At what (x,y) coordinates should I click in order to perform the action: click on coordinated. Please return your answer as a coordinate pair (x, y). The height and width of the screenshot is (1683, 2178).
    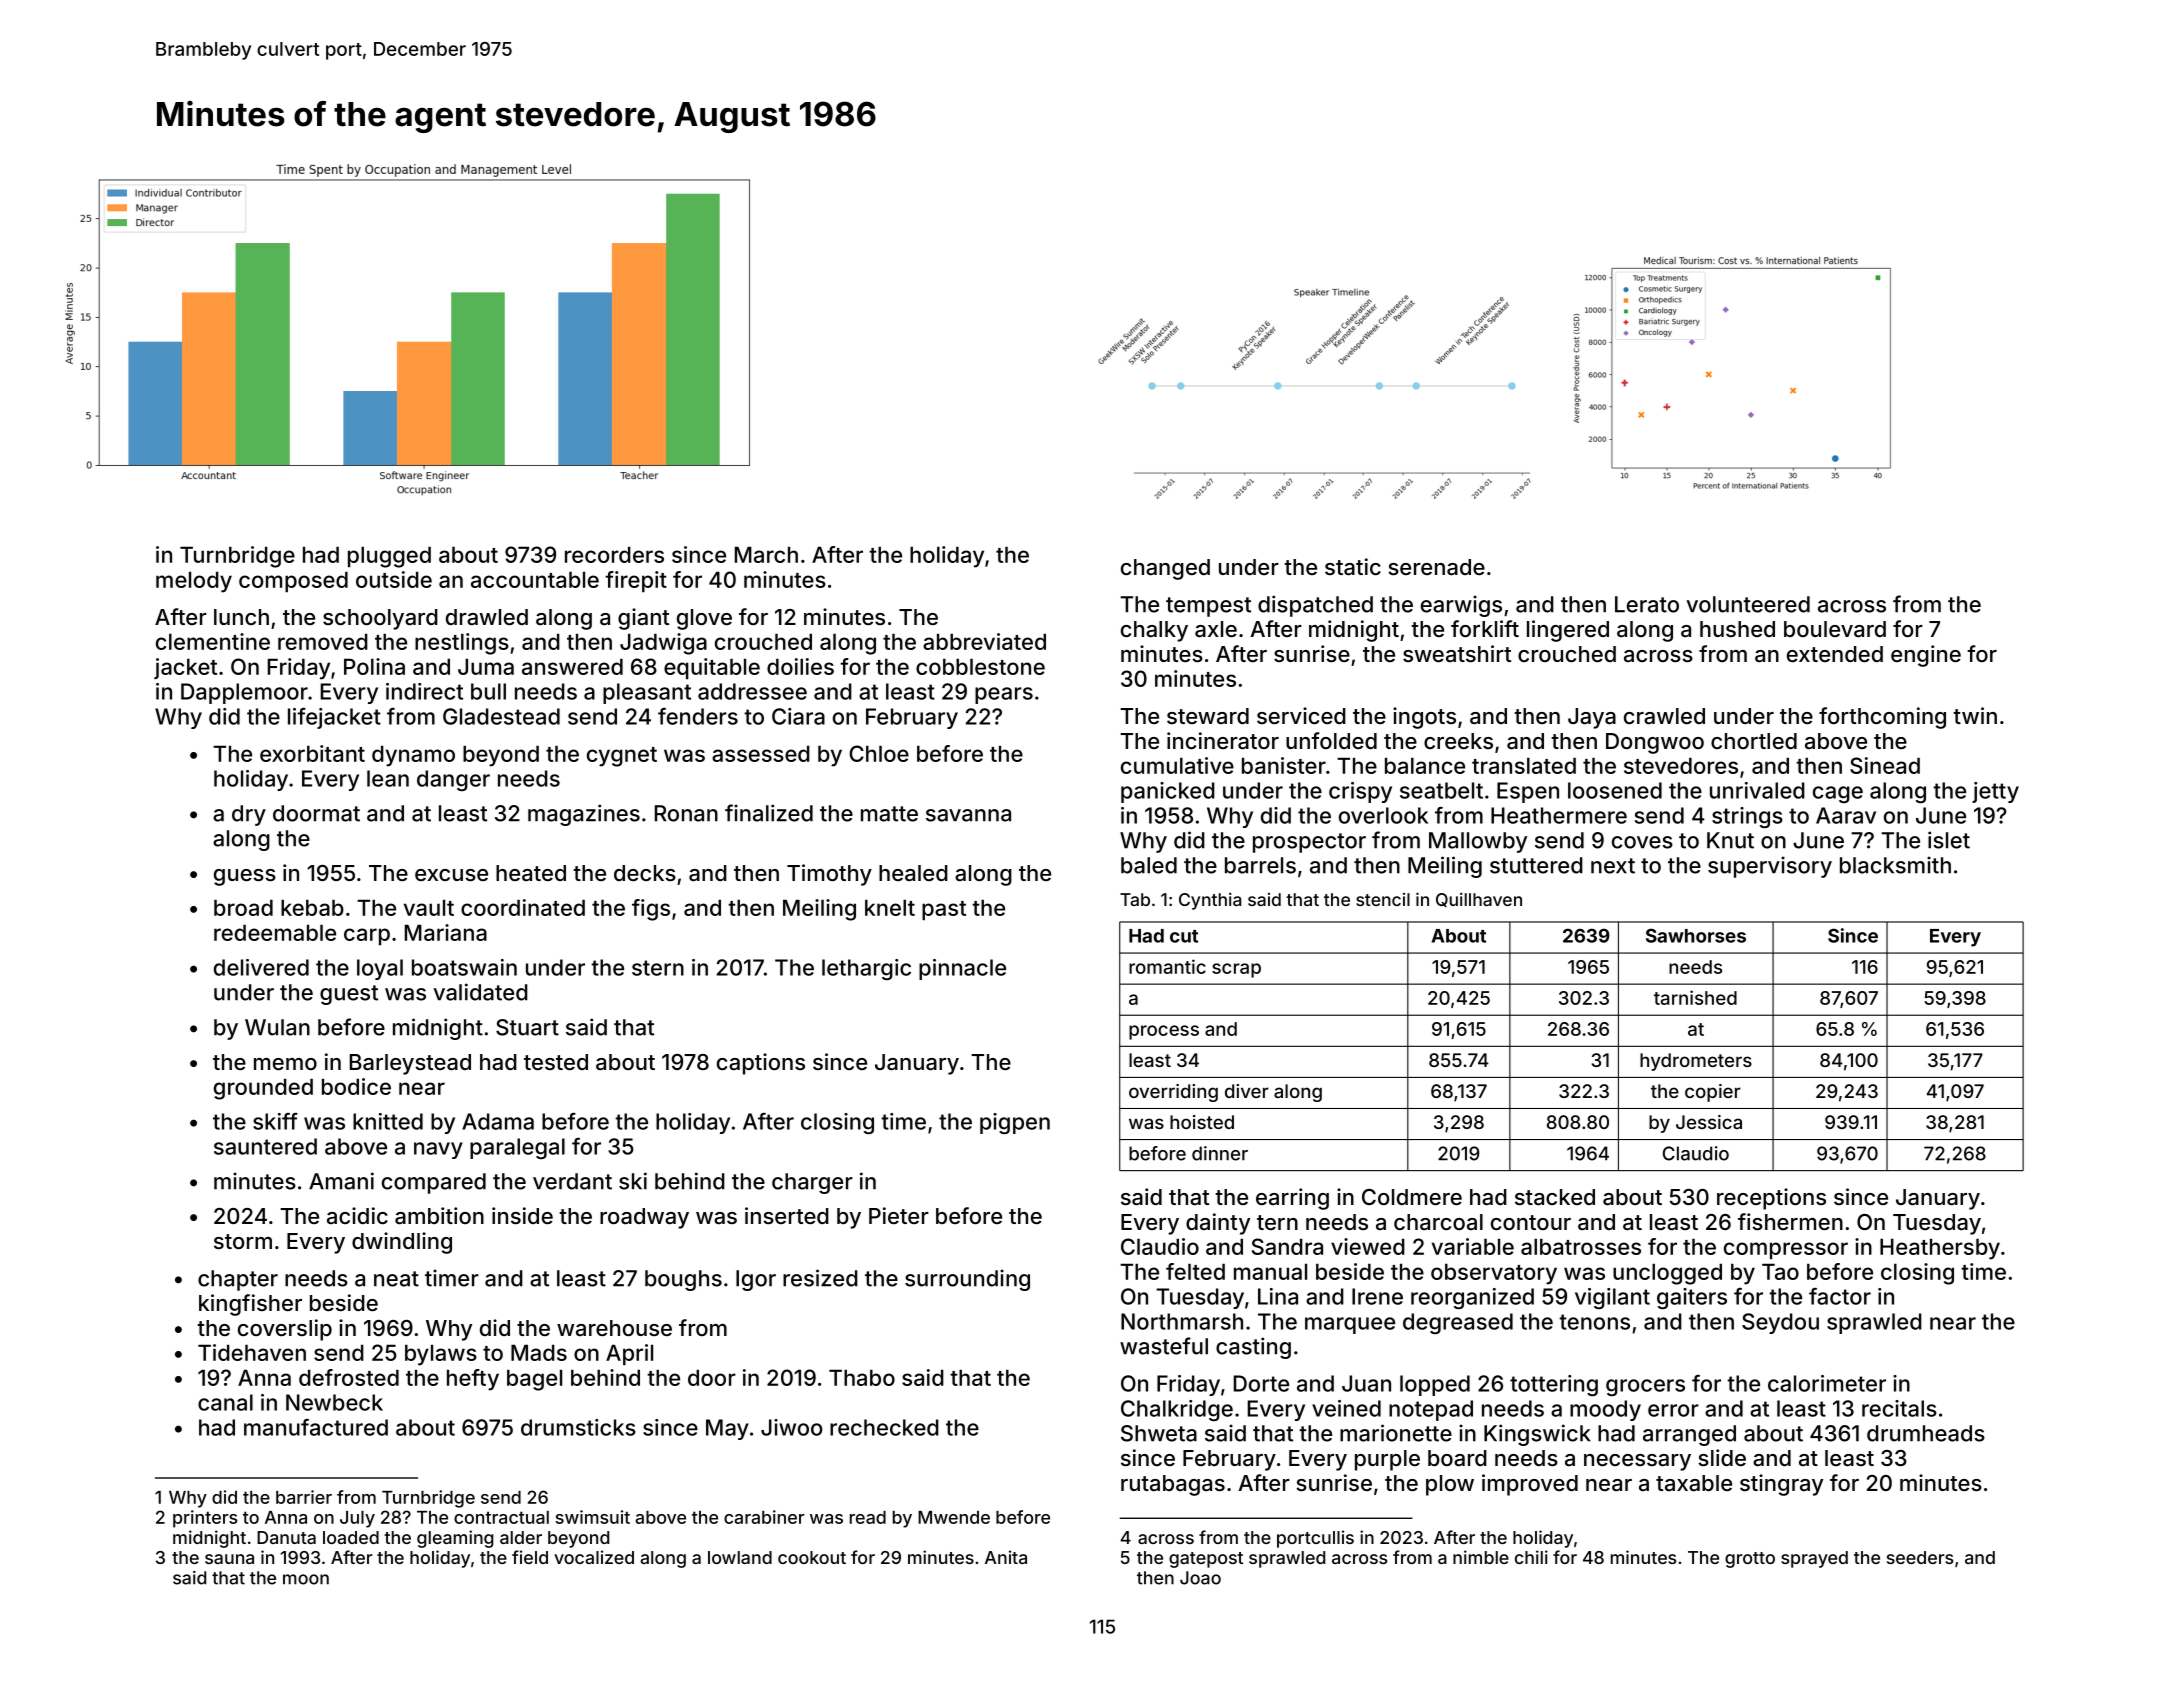
    Looking at the image, I should click on (523, 907).
